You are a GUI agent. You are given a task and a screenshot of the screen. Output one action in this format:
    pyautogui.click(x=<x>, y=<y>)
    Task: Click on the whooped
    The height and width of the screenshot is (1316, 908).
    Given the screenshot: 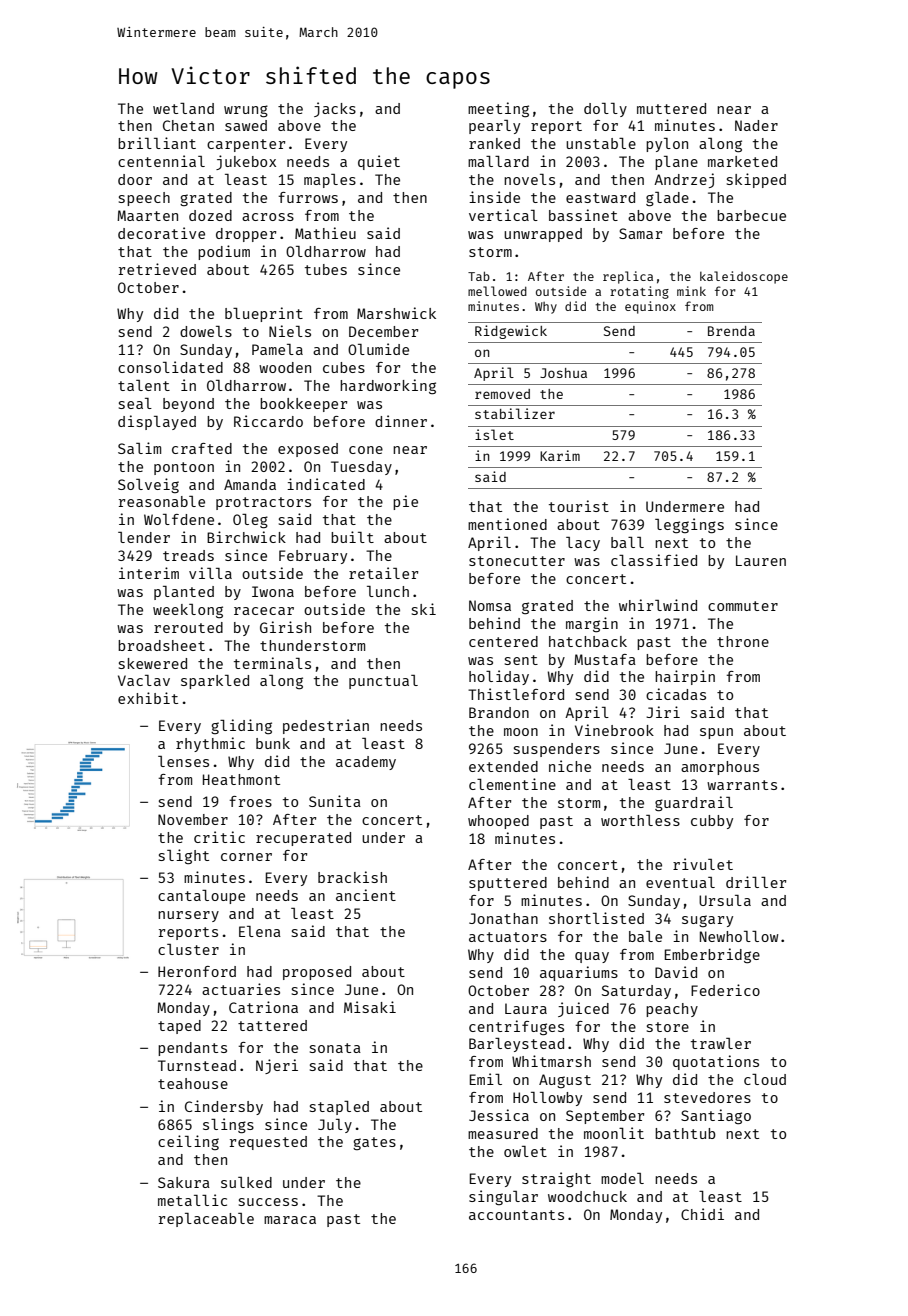 What is the action you would take?
    pyautogui.click(x=498, y=822)
